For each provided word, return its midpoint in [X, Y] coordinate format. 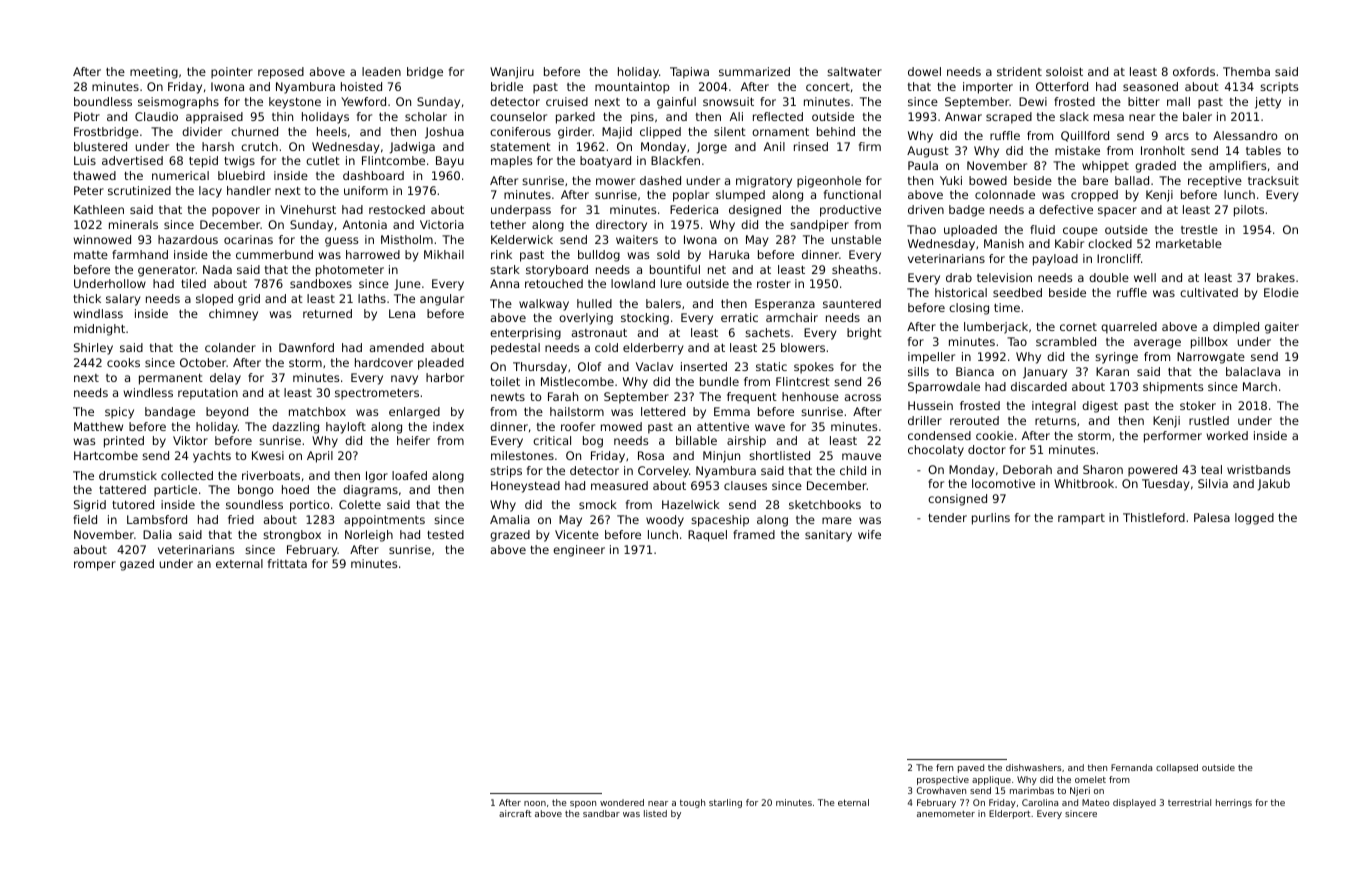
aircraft [515, 813]
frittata [287, 563]
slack [1074, 116]
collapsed [1177, 768]
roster [774, 284]
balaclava [1253, 371]
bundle [719, 381]
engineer [579, 551]
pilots [1249, 211]
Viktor [190, 440]
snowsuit [728, 101]
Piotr [87, 116]
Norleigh [369, 536]
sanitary [828, 536]
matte [91, 255]
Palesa [1212, 517]
